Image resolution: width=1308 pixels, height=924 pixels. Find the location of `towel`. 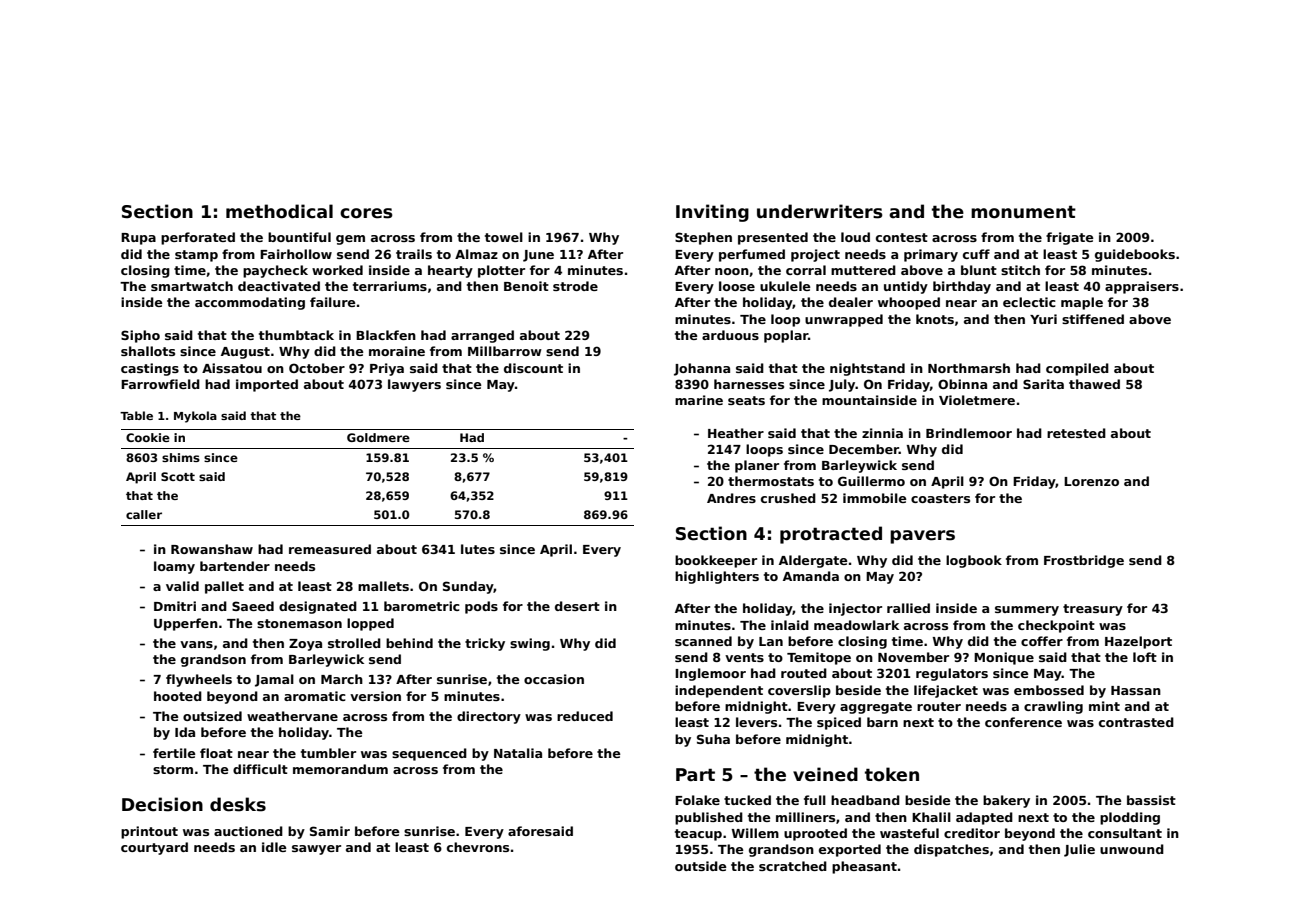

towel is located at coordinates (504, 237).
